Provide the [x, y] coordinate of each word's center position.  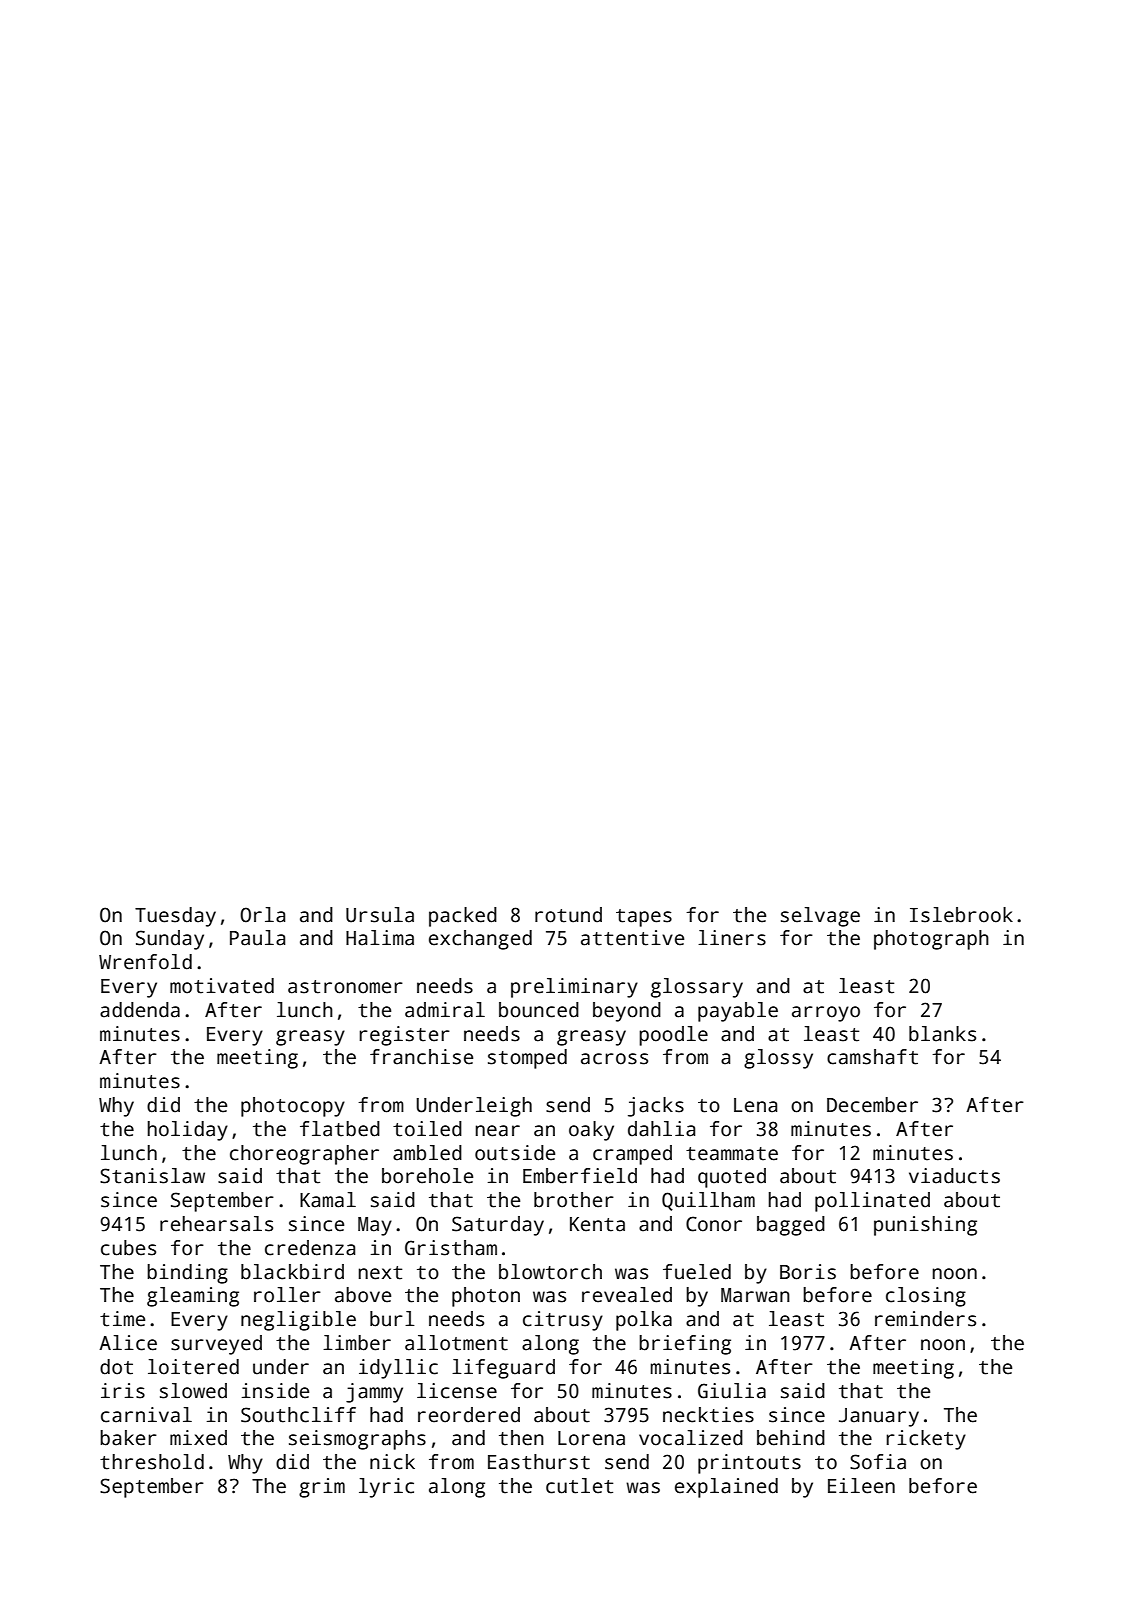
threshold [152, 1462]
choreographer [304, 1155]
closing [926, 1297]
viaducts [954, 1176]
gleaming [193, 1297]
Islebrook [961, 915]
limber [357, 1343]
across [614, 1059]
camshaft [872, 1057]
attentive [632, 938]
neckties [708, 1415]
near [498, 1131]
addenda [140, 1010]
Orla [262, 915]
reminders [925, 1319]
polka [644, 1321]
